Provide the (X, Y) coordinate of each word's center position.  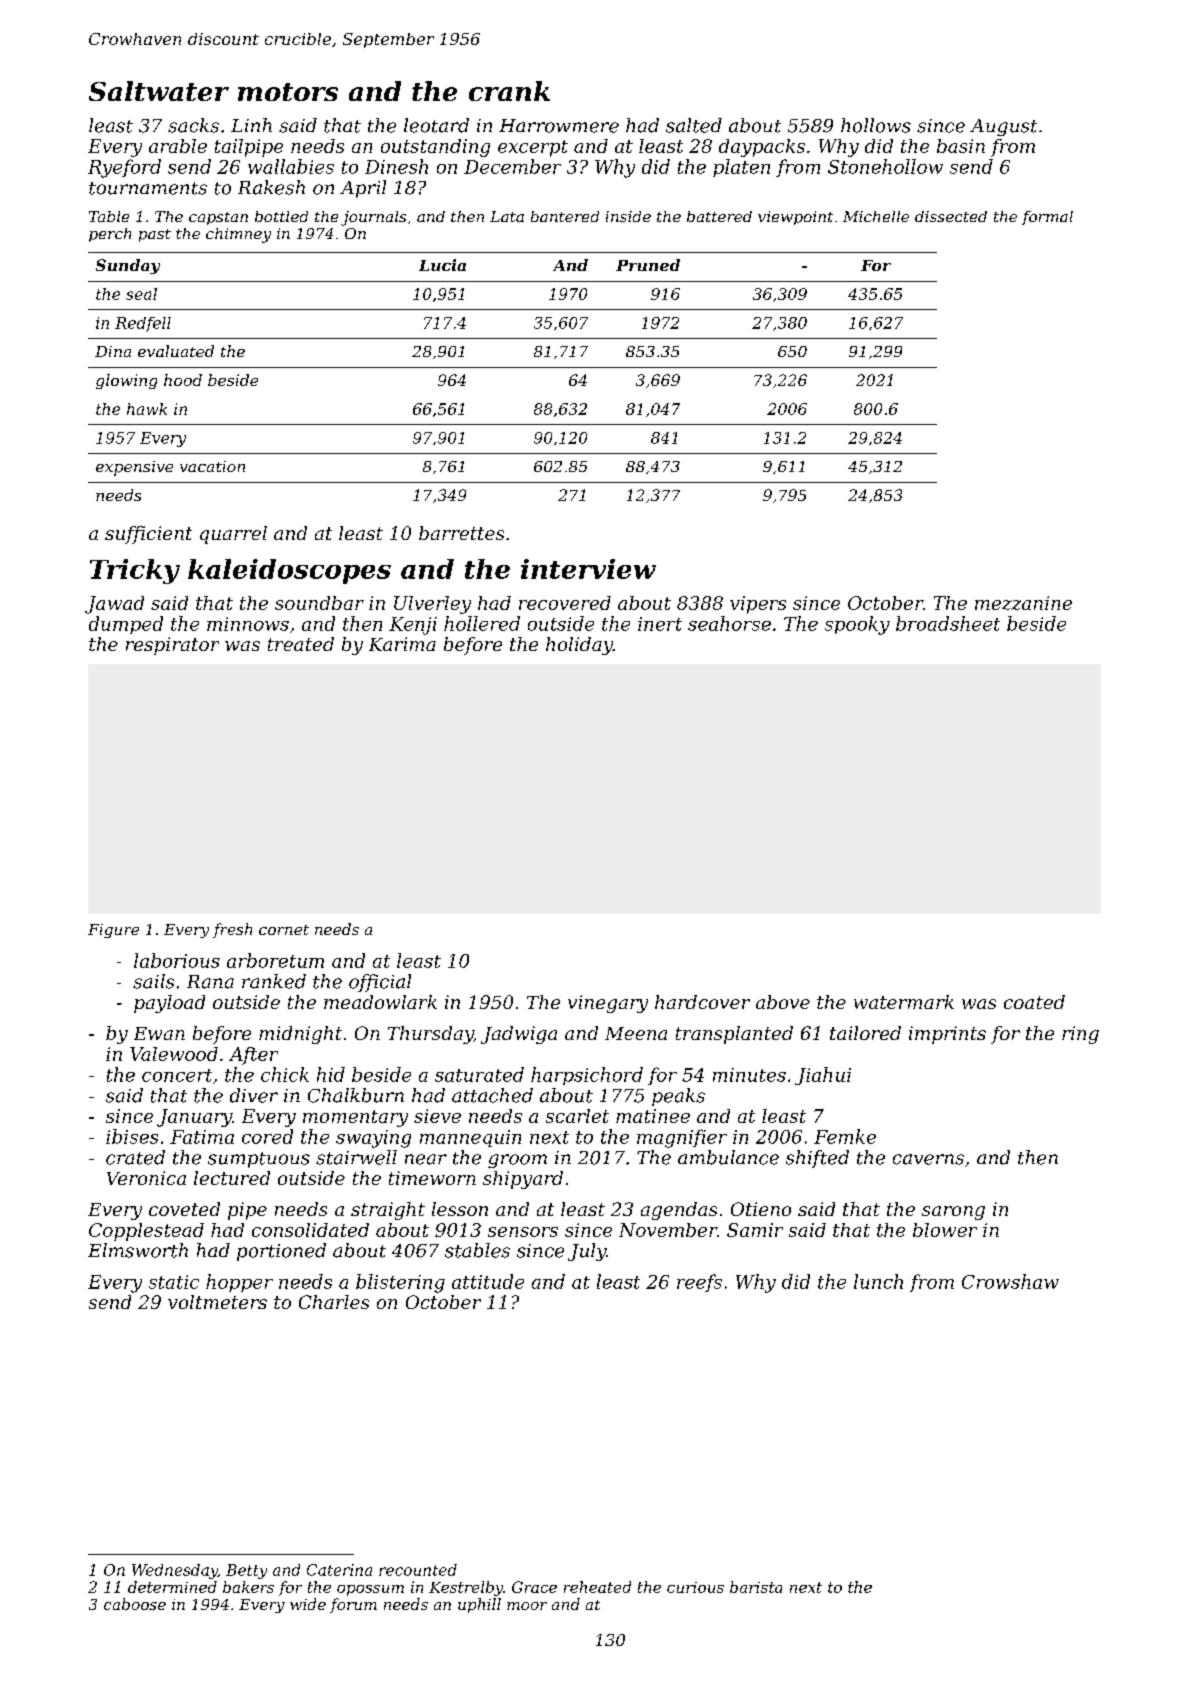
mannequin (470, 1138)
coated (1034, 1002)
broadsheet (948, 623)
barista (756, 1587)
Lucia (442, 265)
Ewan (159, 1033)
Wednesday (175, 1571)
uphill (479, 1605)
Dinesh (396, 166)
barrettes (461, 533)
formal (1047, 218)
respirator (172, 646)
